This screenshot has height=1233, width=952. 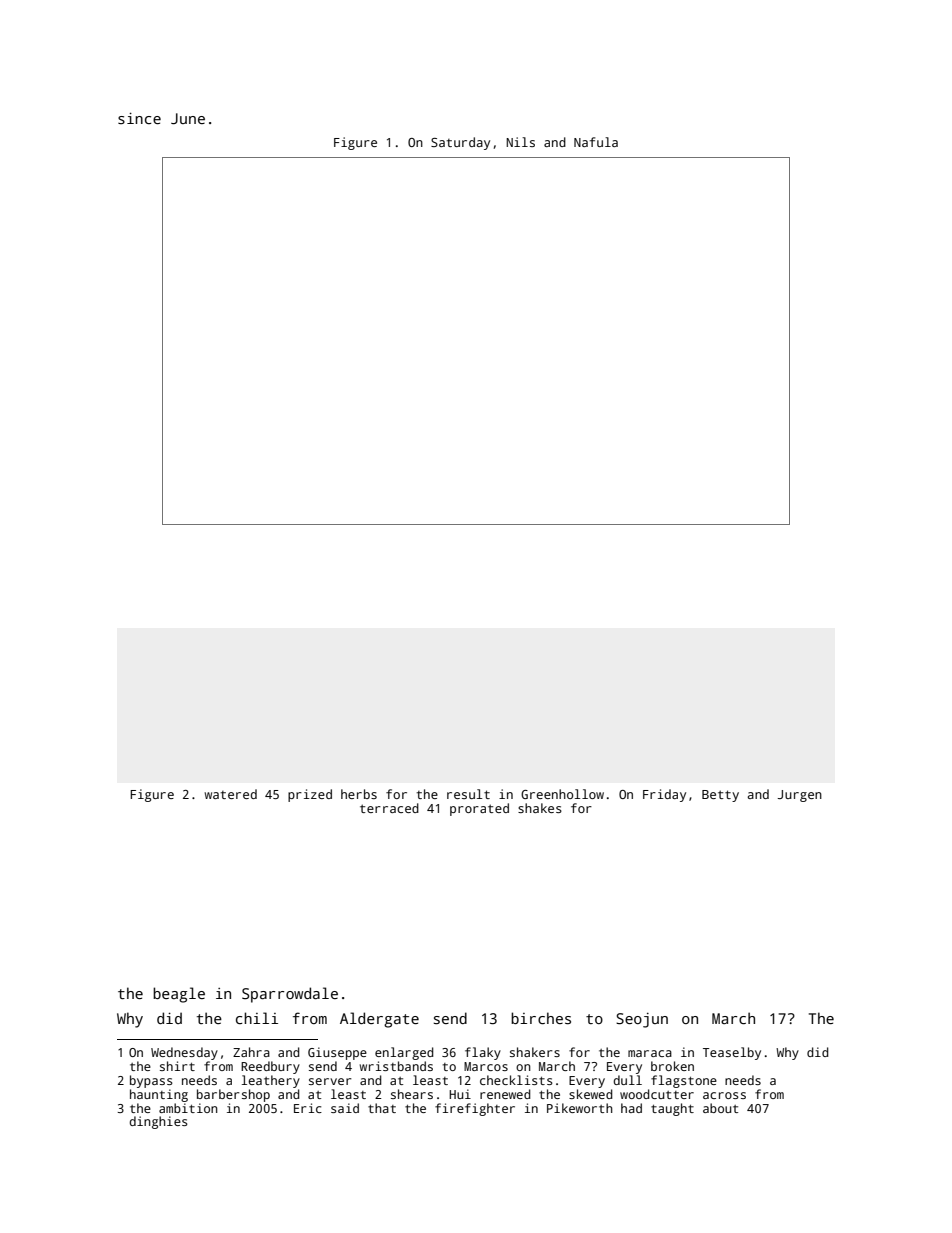 What do you see at coordinates (520, 142) in the screenshot?
I see `Nils` at bounding box center [520, 142].
